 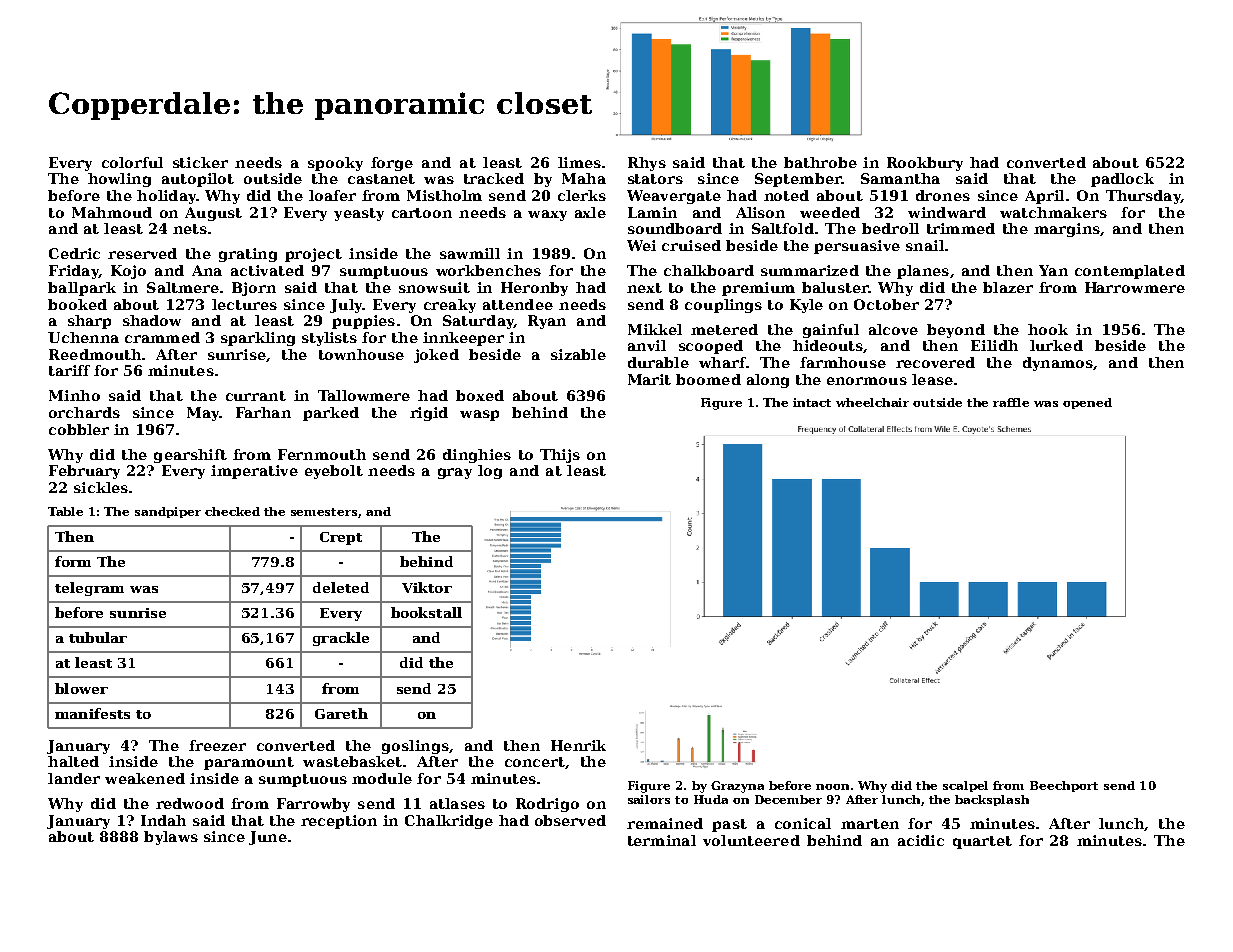 What do you see at coordinates (737, 787) in the screenshot?
I see `Grazyna` at bounding box center [737, 787].
